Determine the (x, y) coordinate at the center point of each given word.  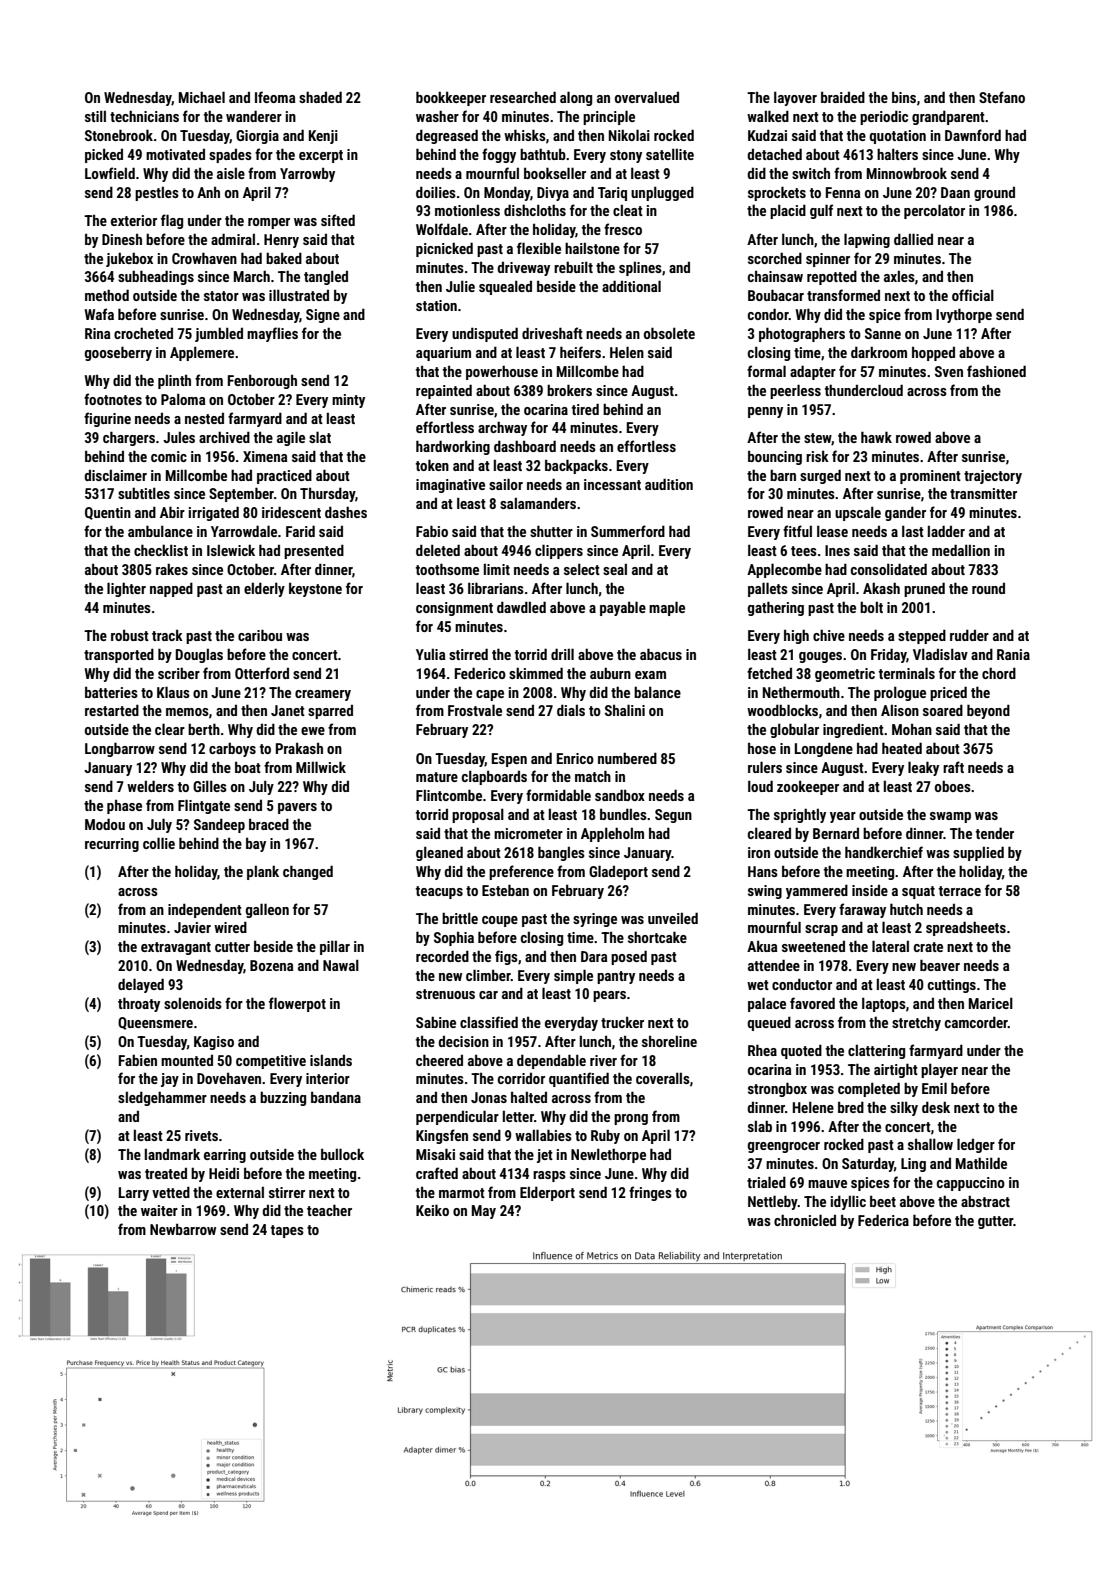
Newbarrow (183, 1229)
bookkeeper (451, 98)
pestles (157, 194)
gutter (996, 1222)
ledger (976, 1145)
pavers (297, 808)
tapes (287, 1231)
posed (629, 957)
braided (843, 97)
